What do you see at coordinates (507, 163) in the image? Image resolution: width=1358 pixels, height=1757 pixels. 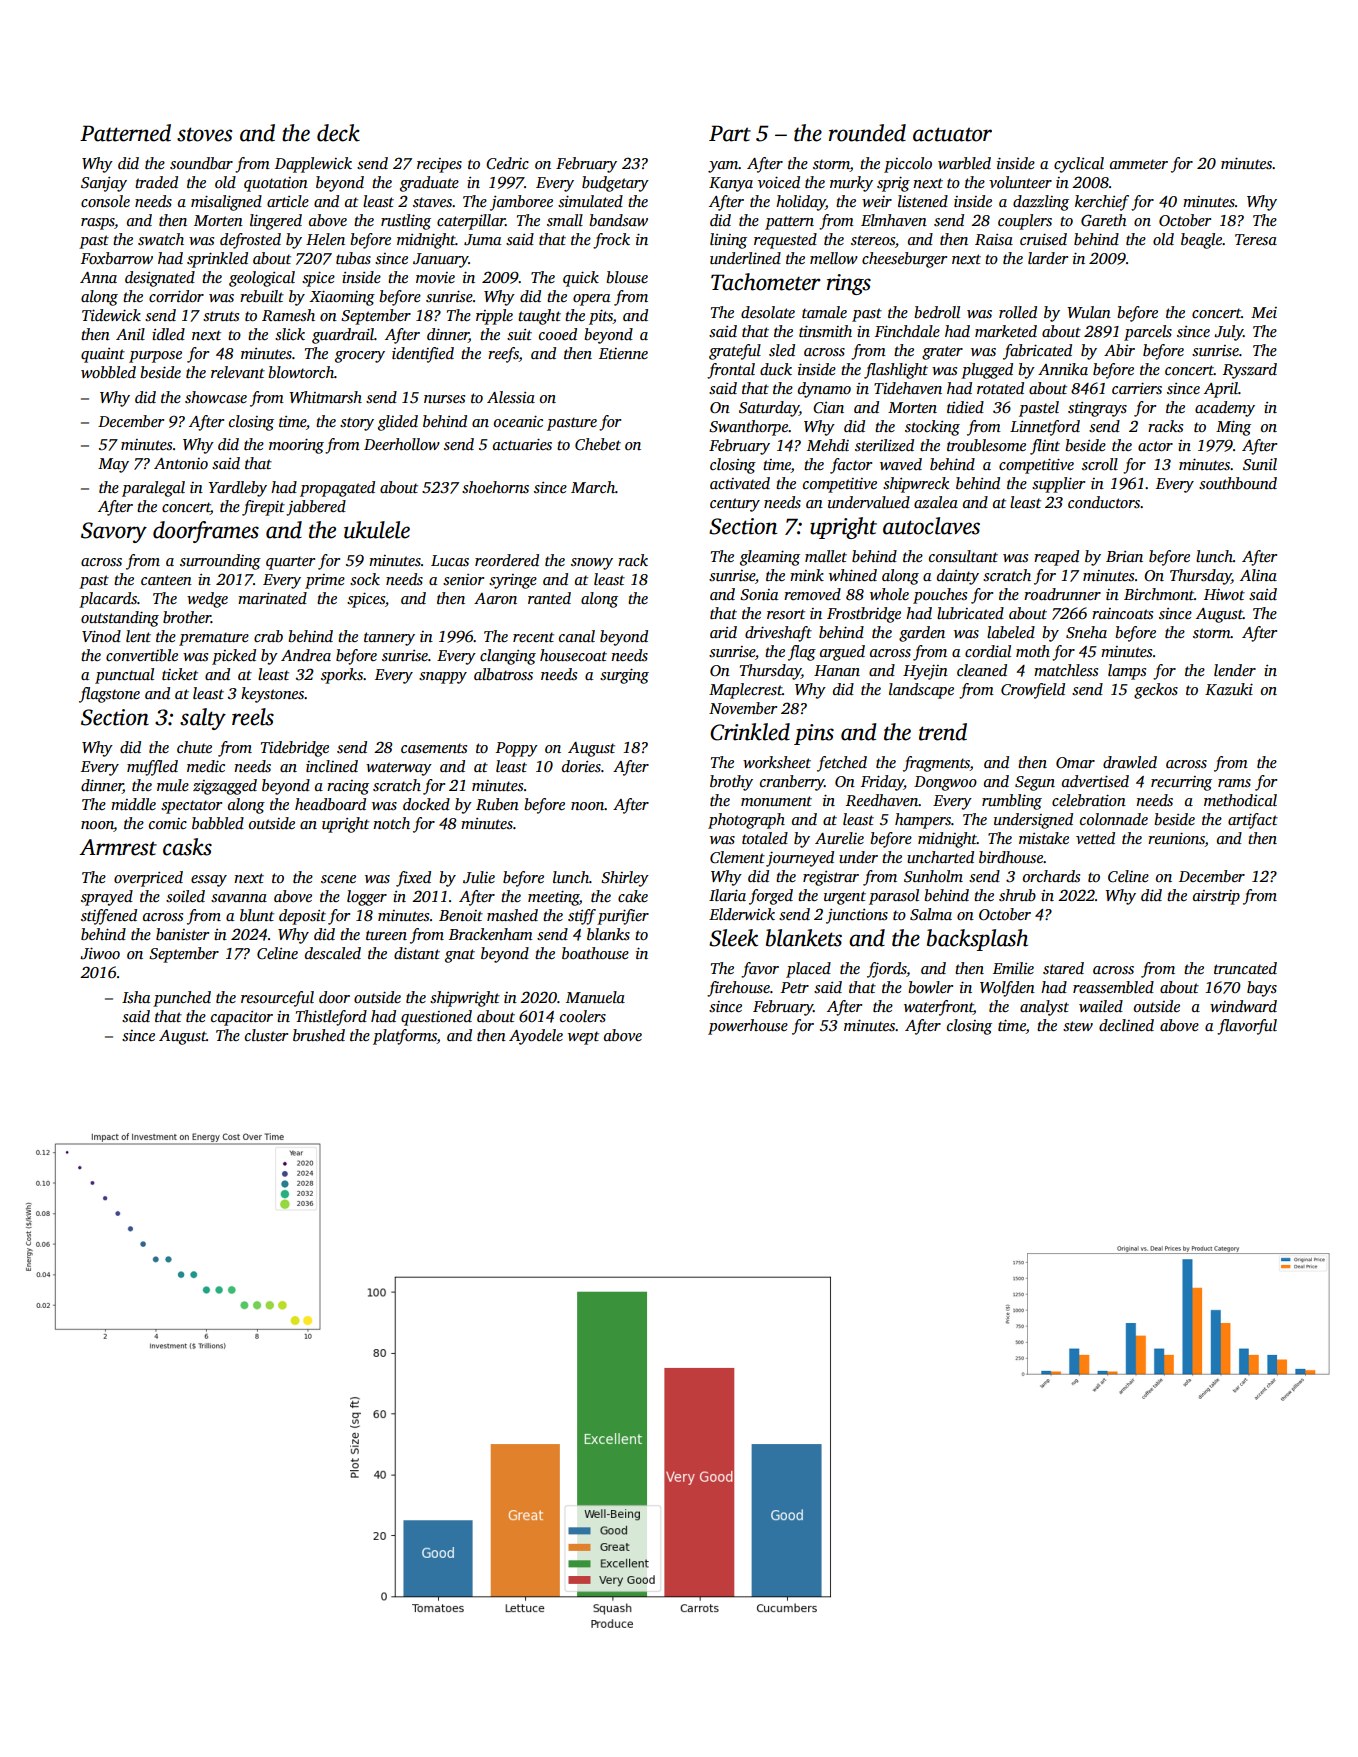 I see `Cedric` at bounding box center [507, 163].
